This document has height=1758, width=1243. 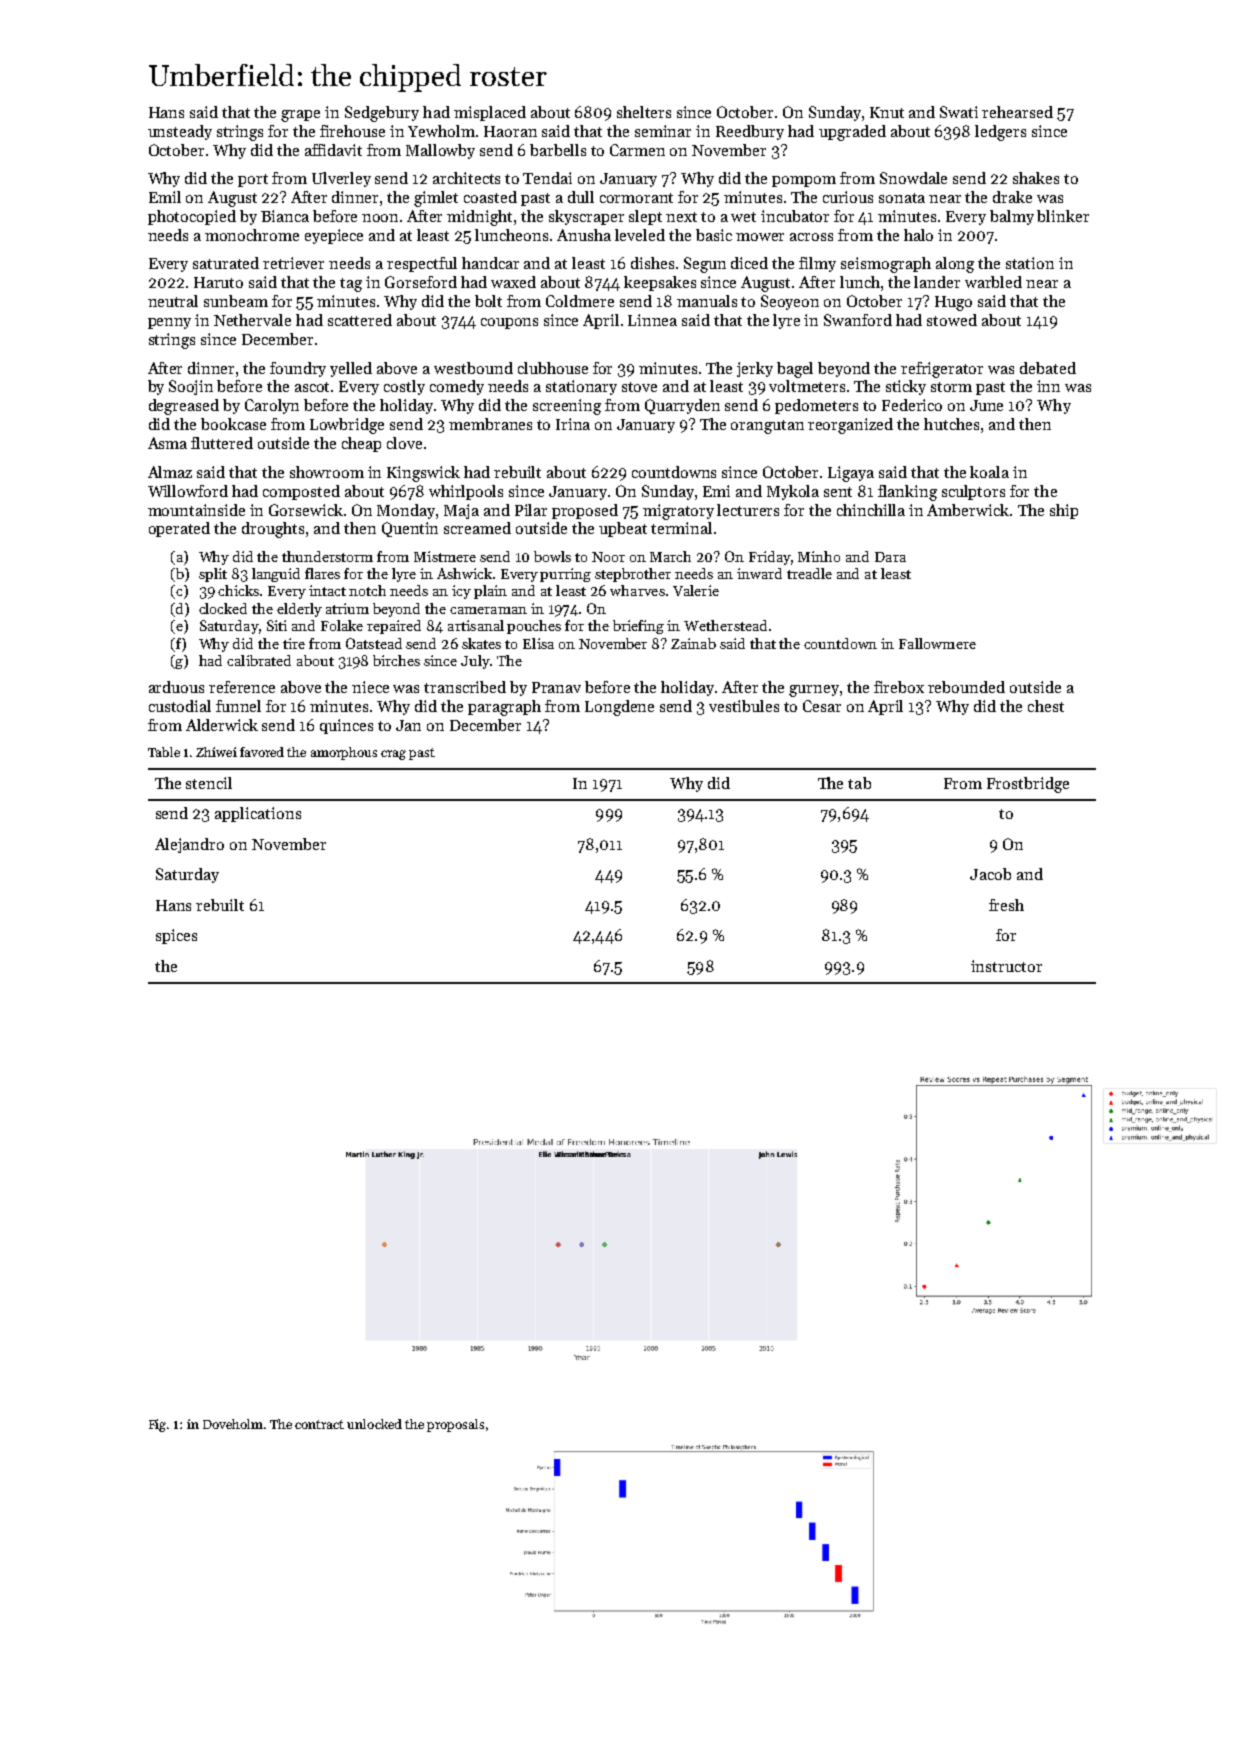 I want to click on spices, so click(x=176, y=936).
